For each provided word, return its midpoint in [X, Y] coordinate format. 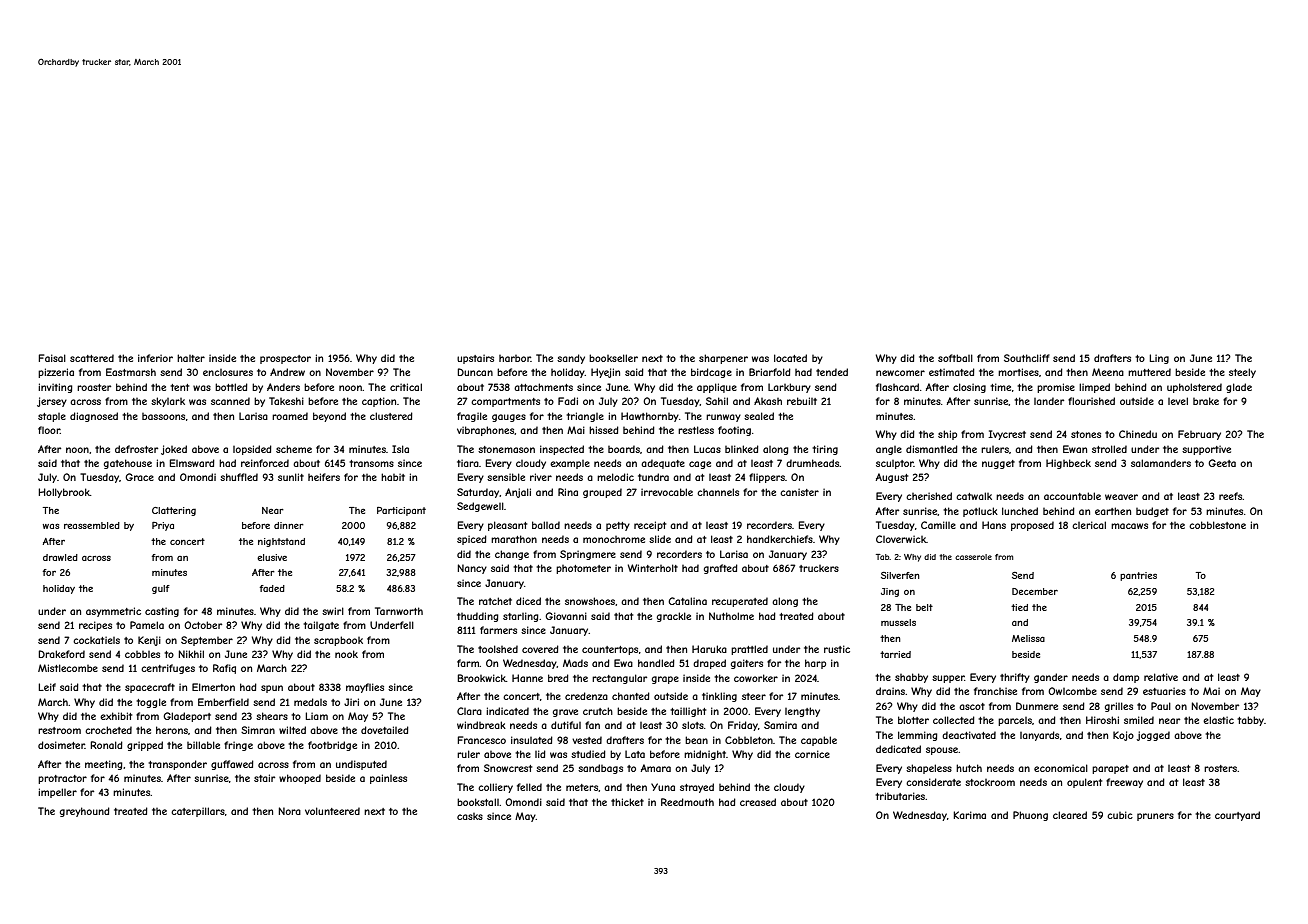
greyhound [85, 812]
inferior [155, 358]
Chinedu [1138, 434]
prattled [749, 650]
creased [758, 802]
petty [618, 526]
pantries [1138, 576]
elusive [272, 557]
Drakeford [61, 654]
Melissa [1028, 638]
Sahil [717, 401]
